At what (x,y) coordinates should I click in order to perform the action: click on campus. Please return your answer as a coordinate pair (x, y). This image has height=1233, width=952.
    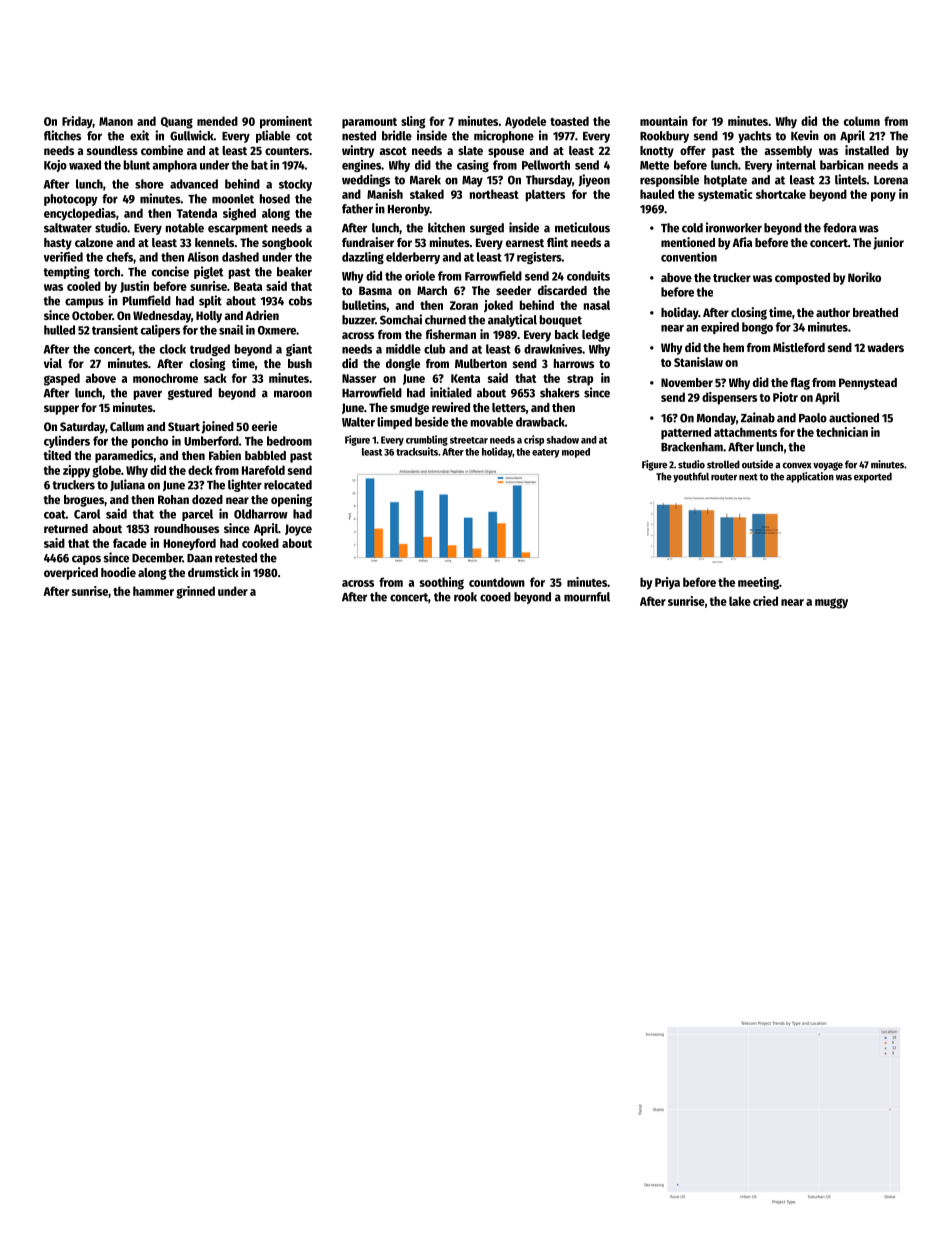
    Looking at the image, I should click on (84, 303).
